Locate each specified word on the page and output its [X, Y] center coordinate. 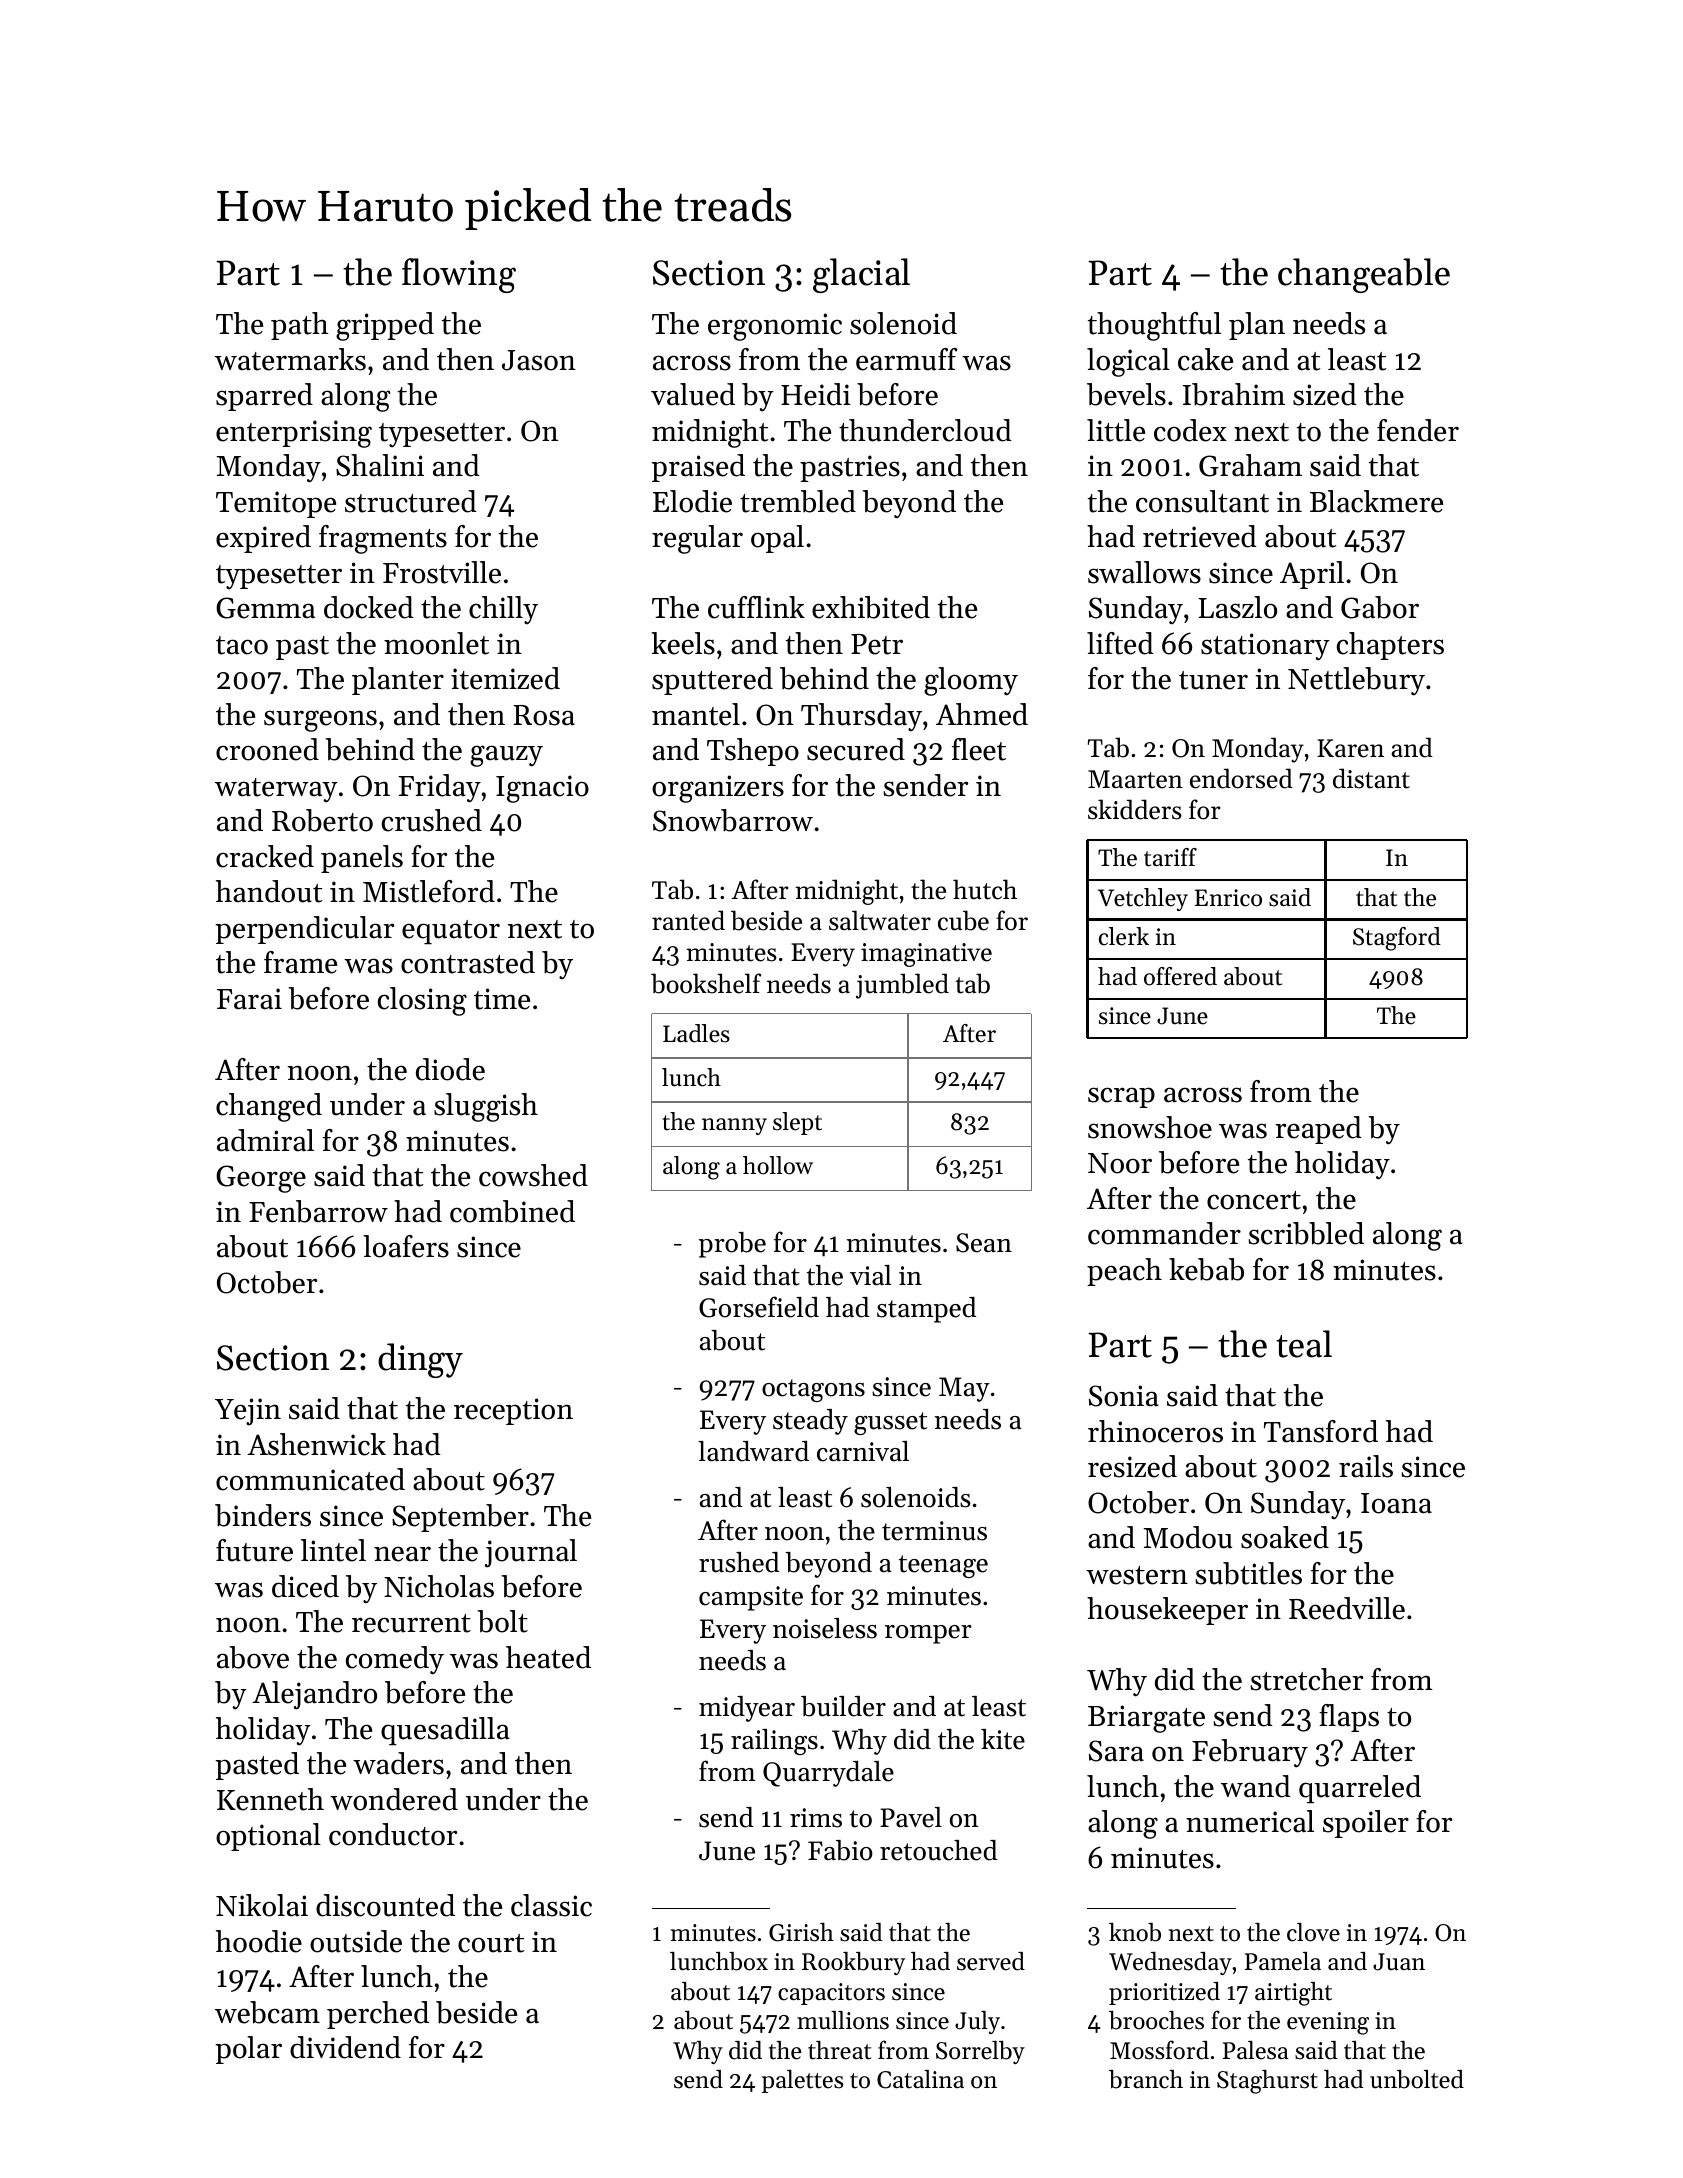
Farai [249, 999]
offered [1180, 976]
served [991, 1961]
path [299, 326]
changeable [1364, 275]
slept [797, 1123]
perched [378, 2015]
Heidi [816, 394]
